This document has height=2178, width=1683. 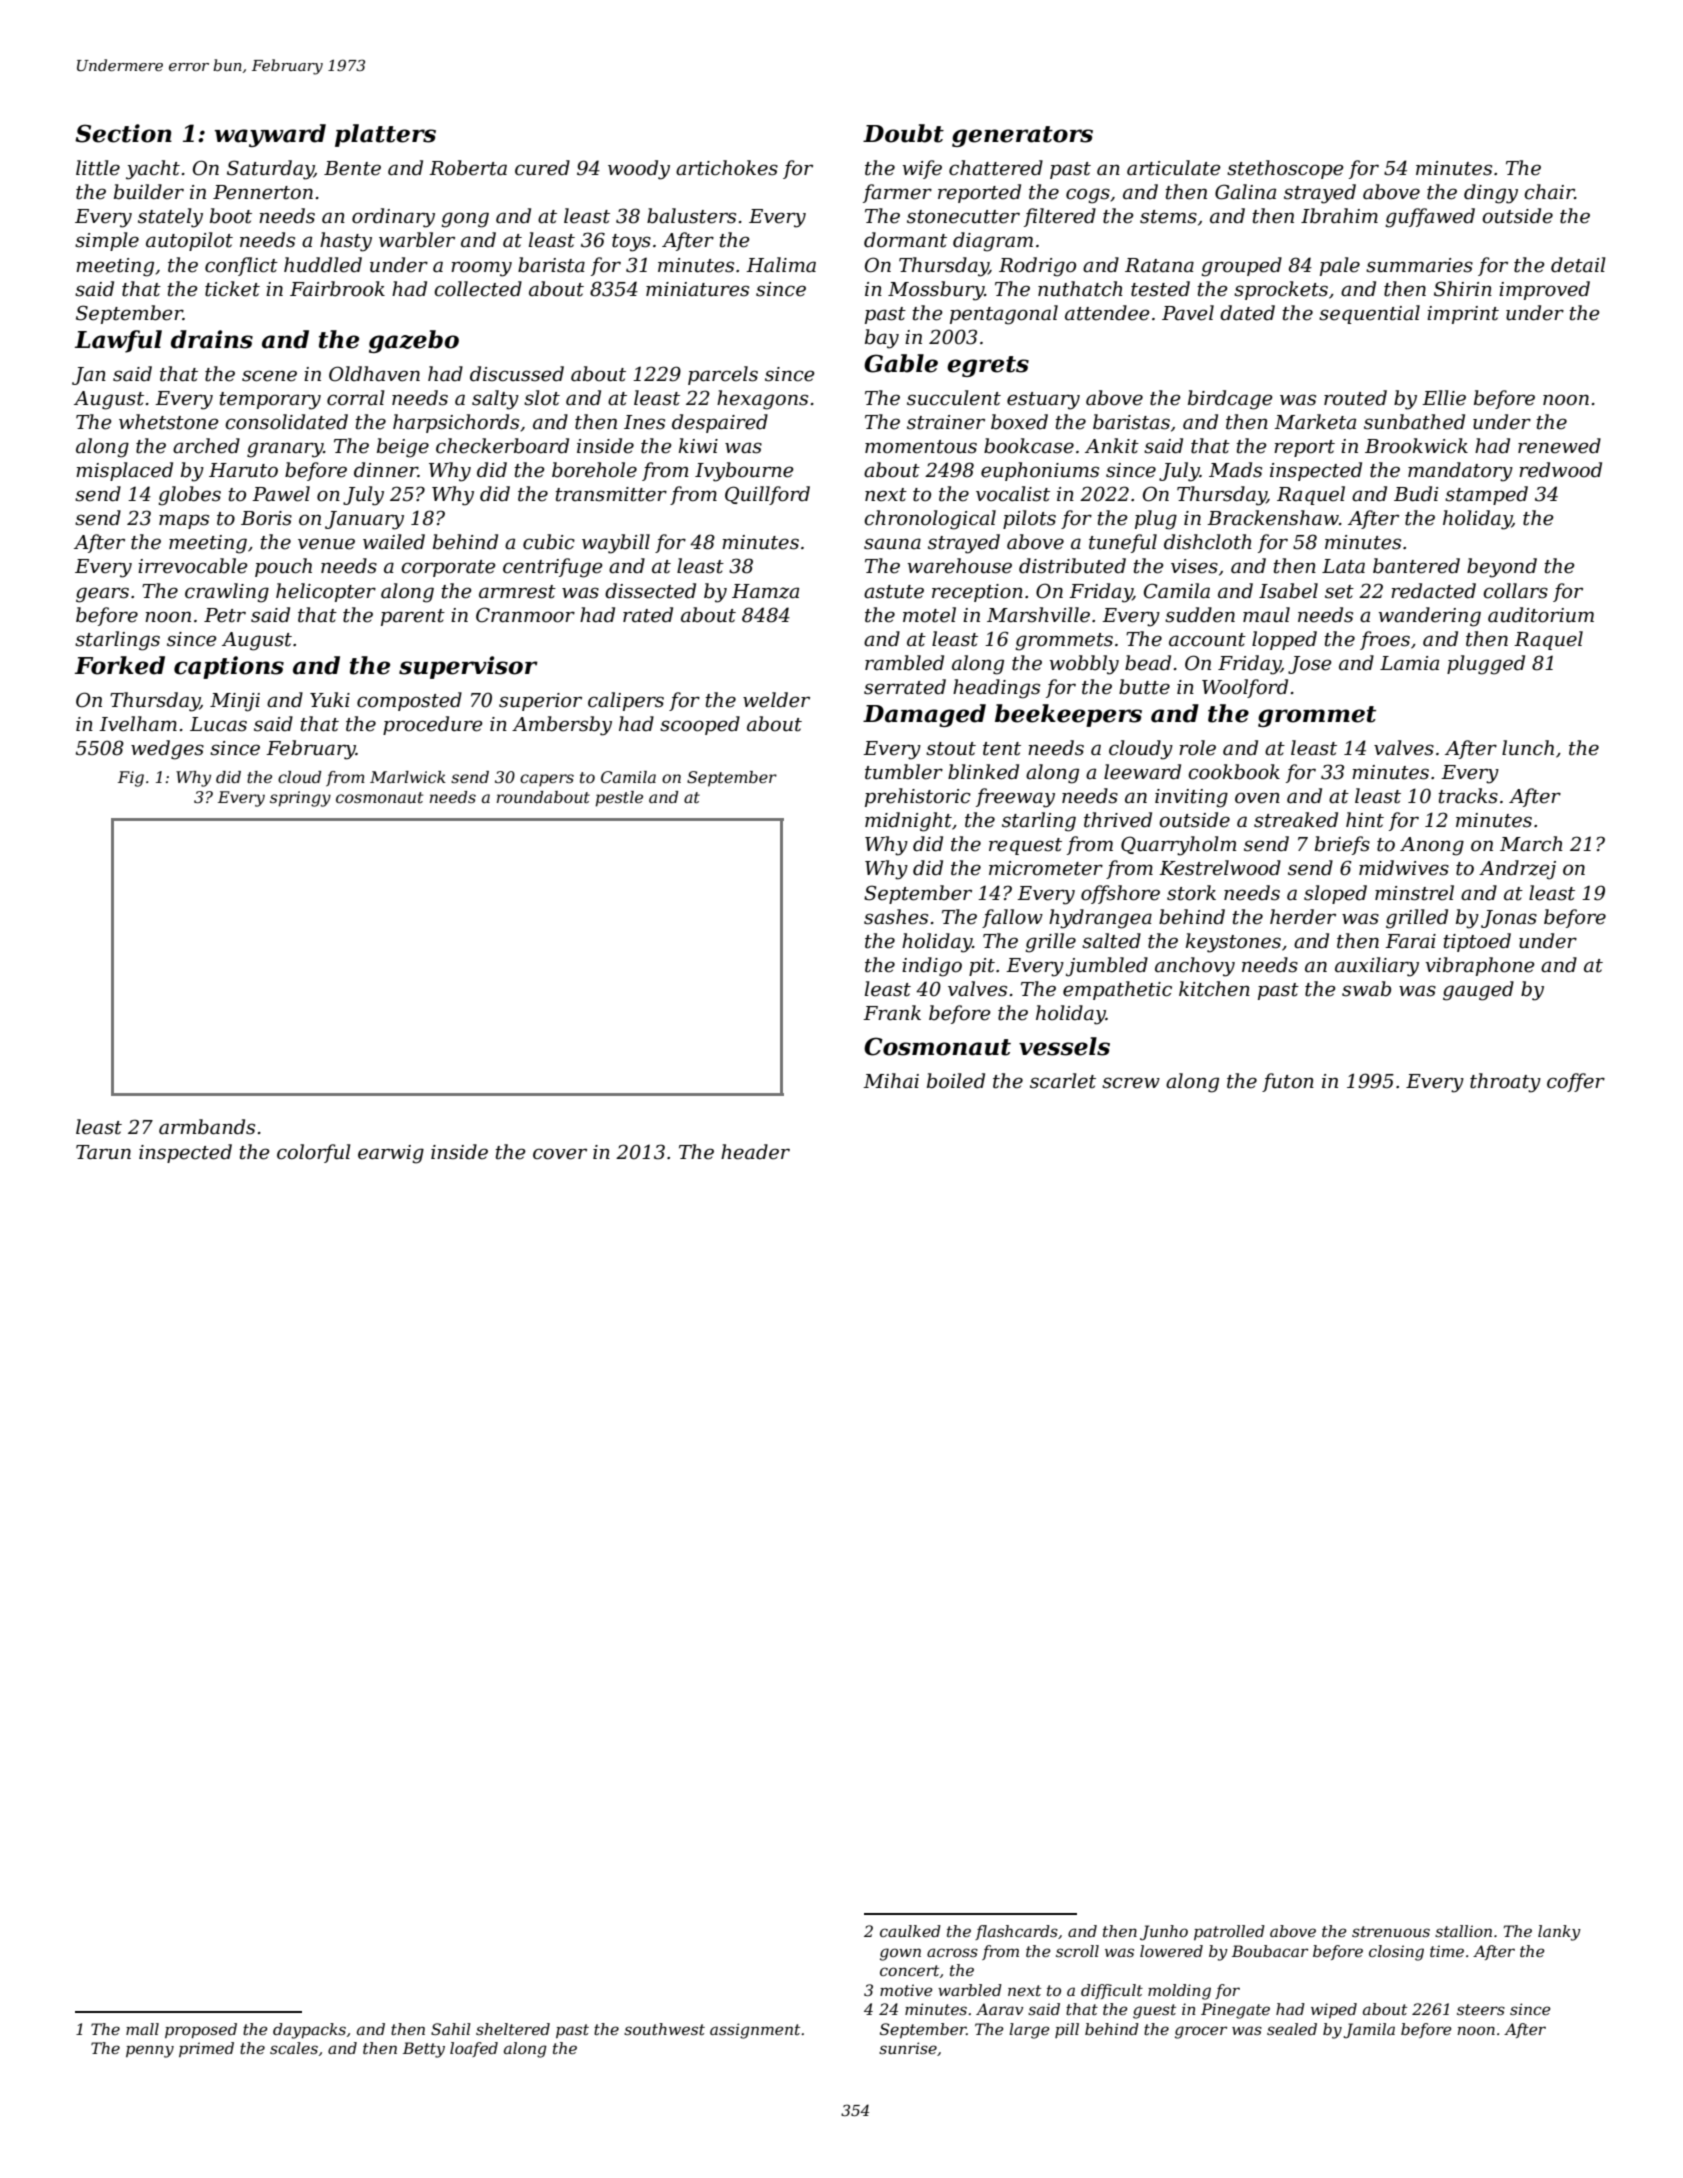 What do you see at coordinates (124, 471) in the document?
I see `misplaced` at bounding box center [124, 471].
